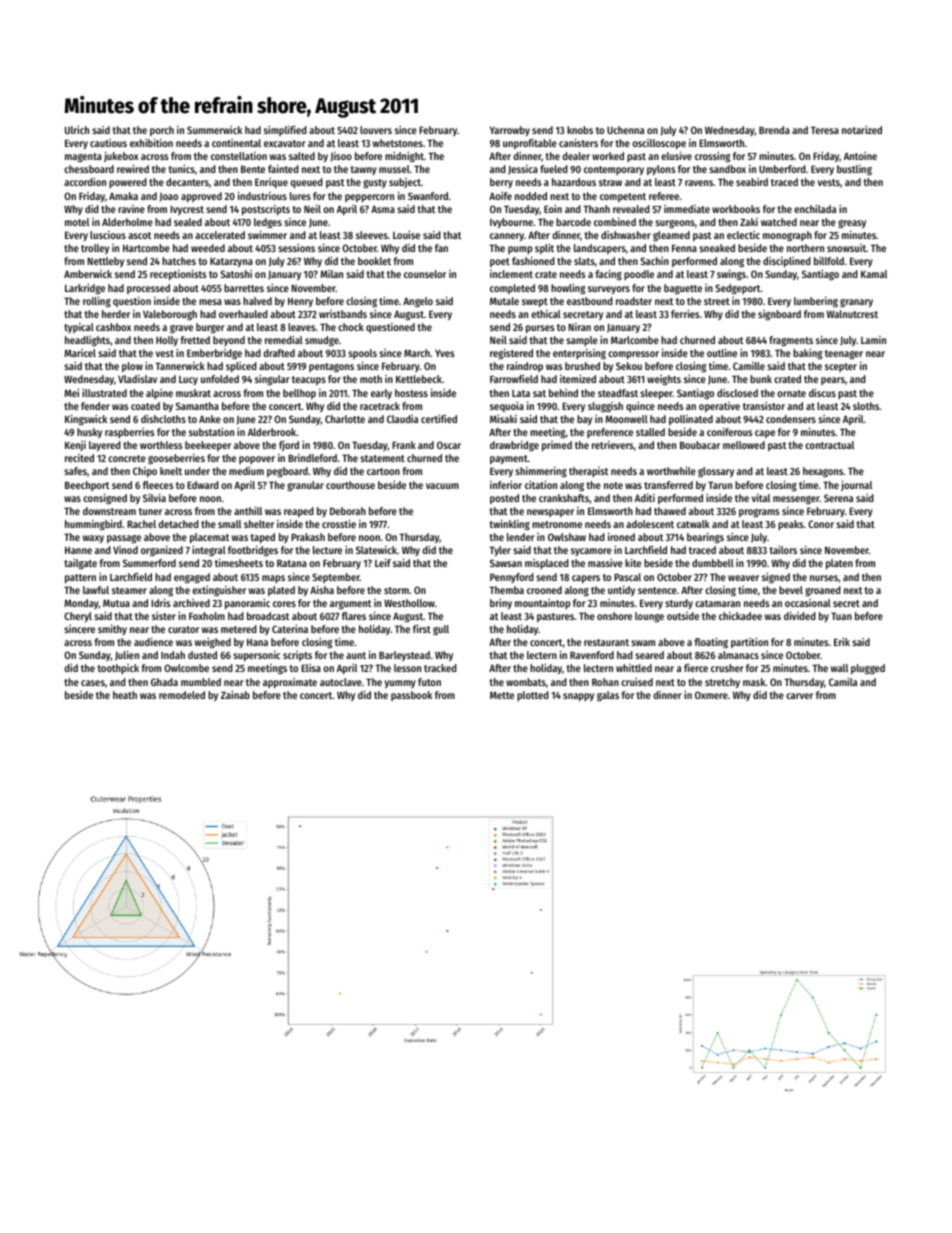  Describe the element at coordinates (535, 302) in the document. I see `swept` at that location.
